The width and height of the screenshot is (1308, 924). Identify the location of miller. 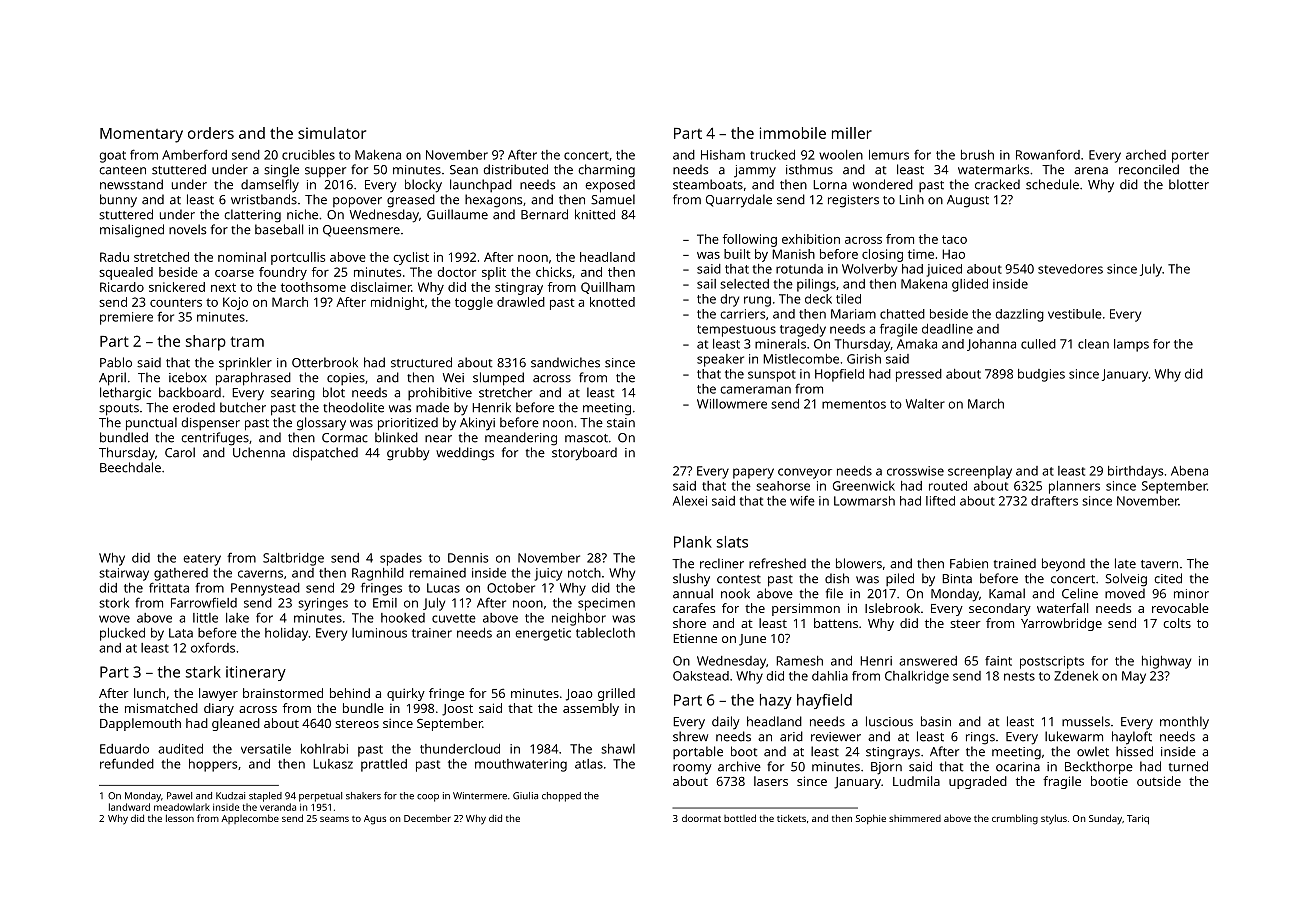
(852, 133).
